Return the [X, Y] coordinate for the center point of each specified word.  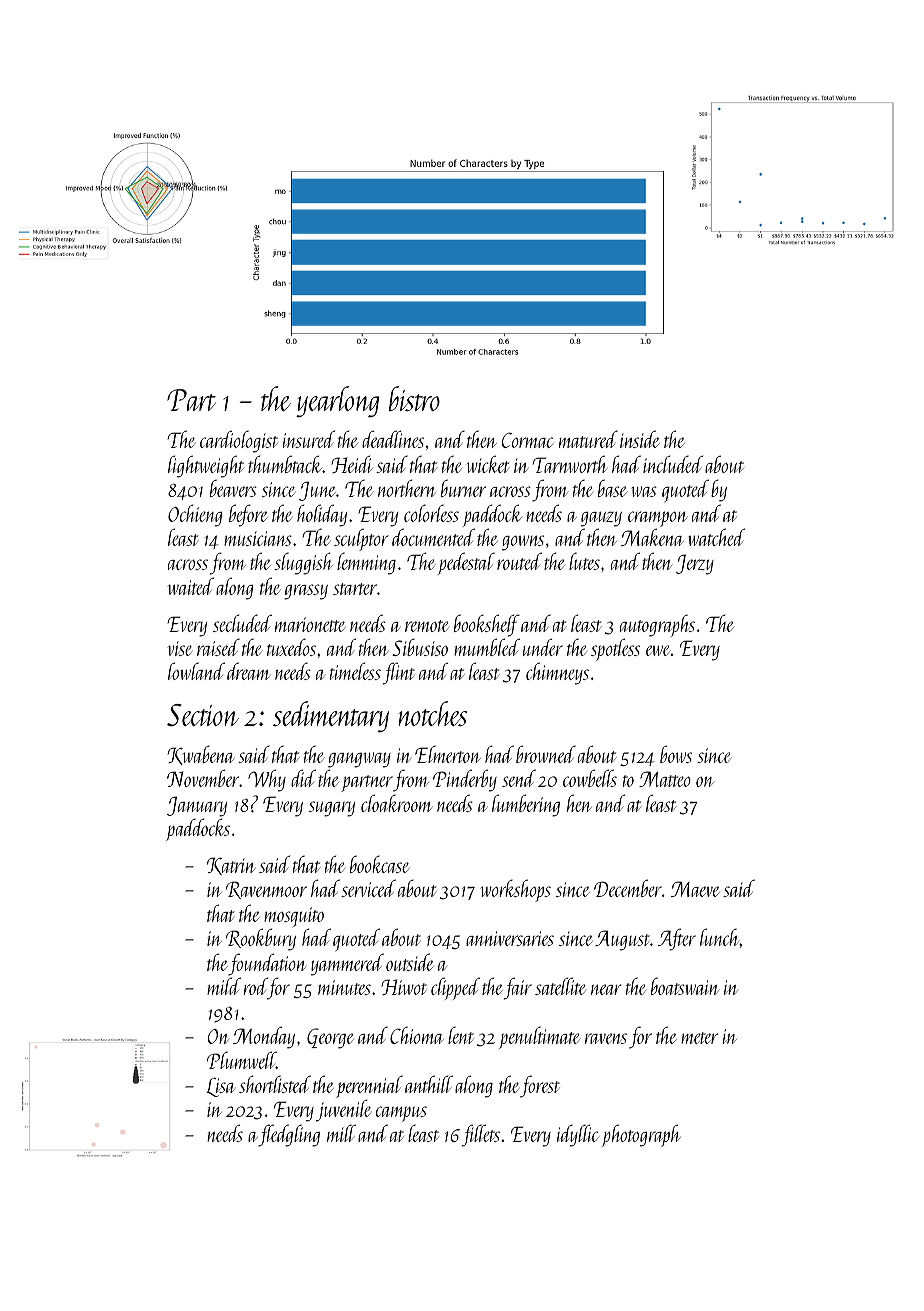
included [673, 464]
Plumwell [241, 1060]
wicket [488, 464]
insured [309, 439]
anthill [429, 1084]
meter [699, 1038]
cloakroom [396, 803]
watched [716, 537]
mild [224, 986]
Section [203, 715]
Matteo [665, 779]
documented [433, 537]
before [248, 515]
